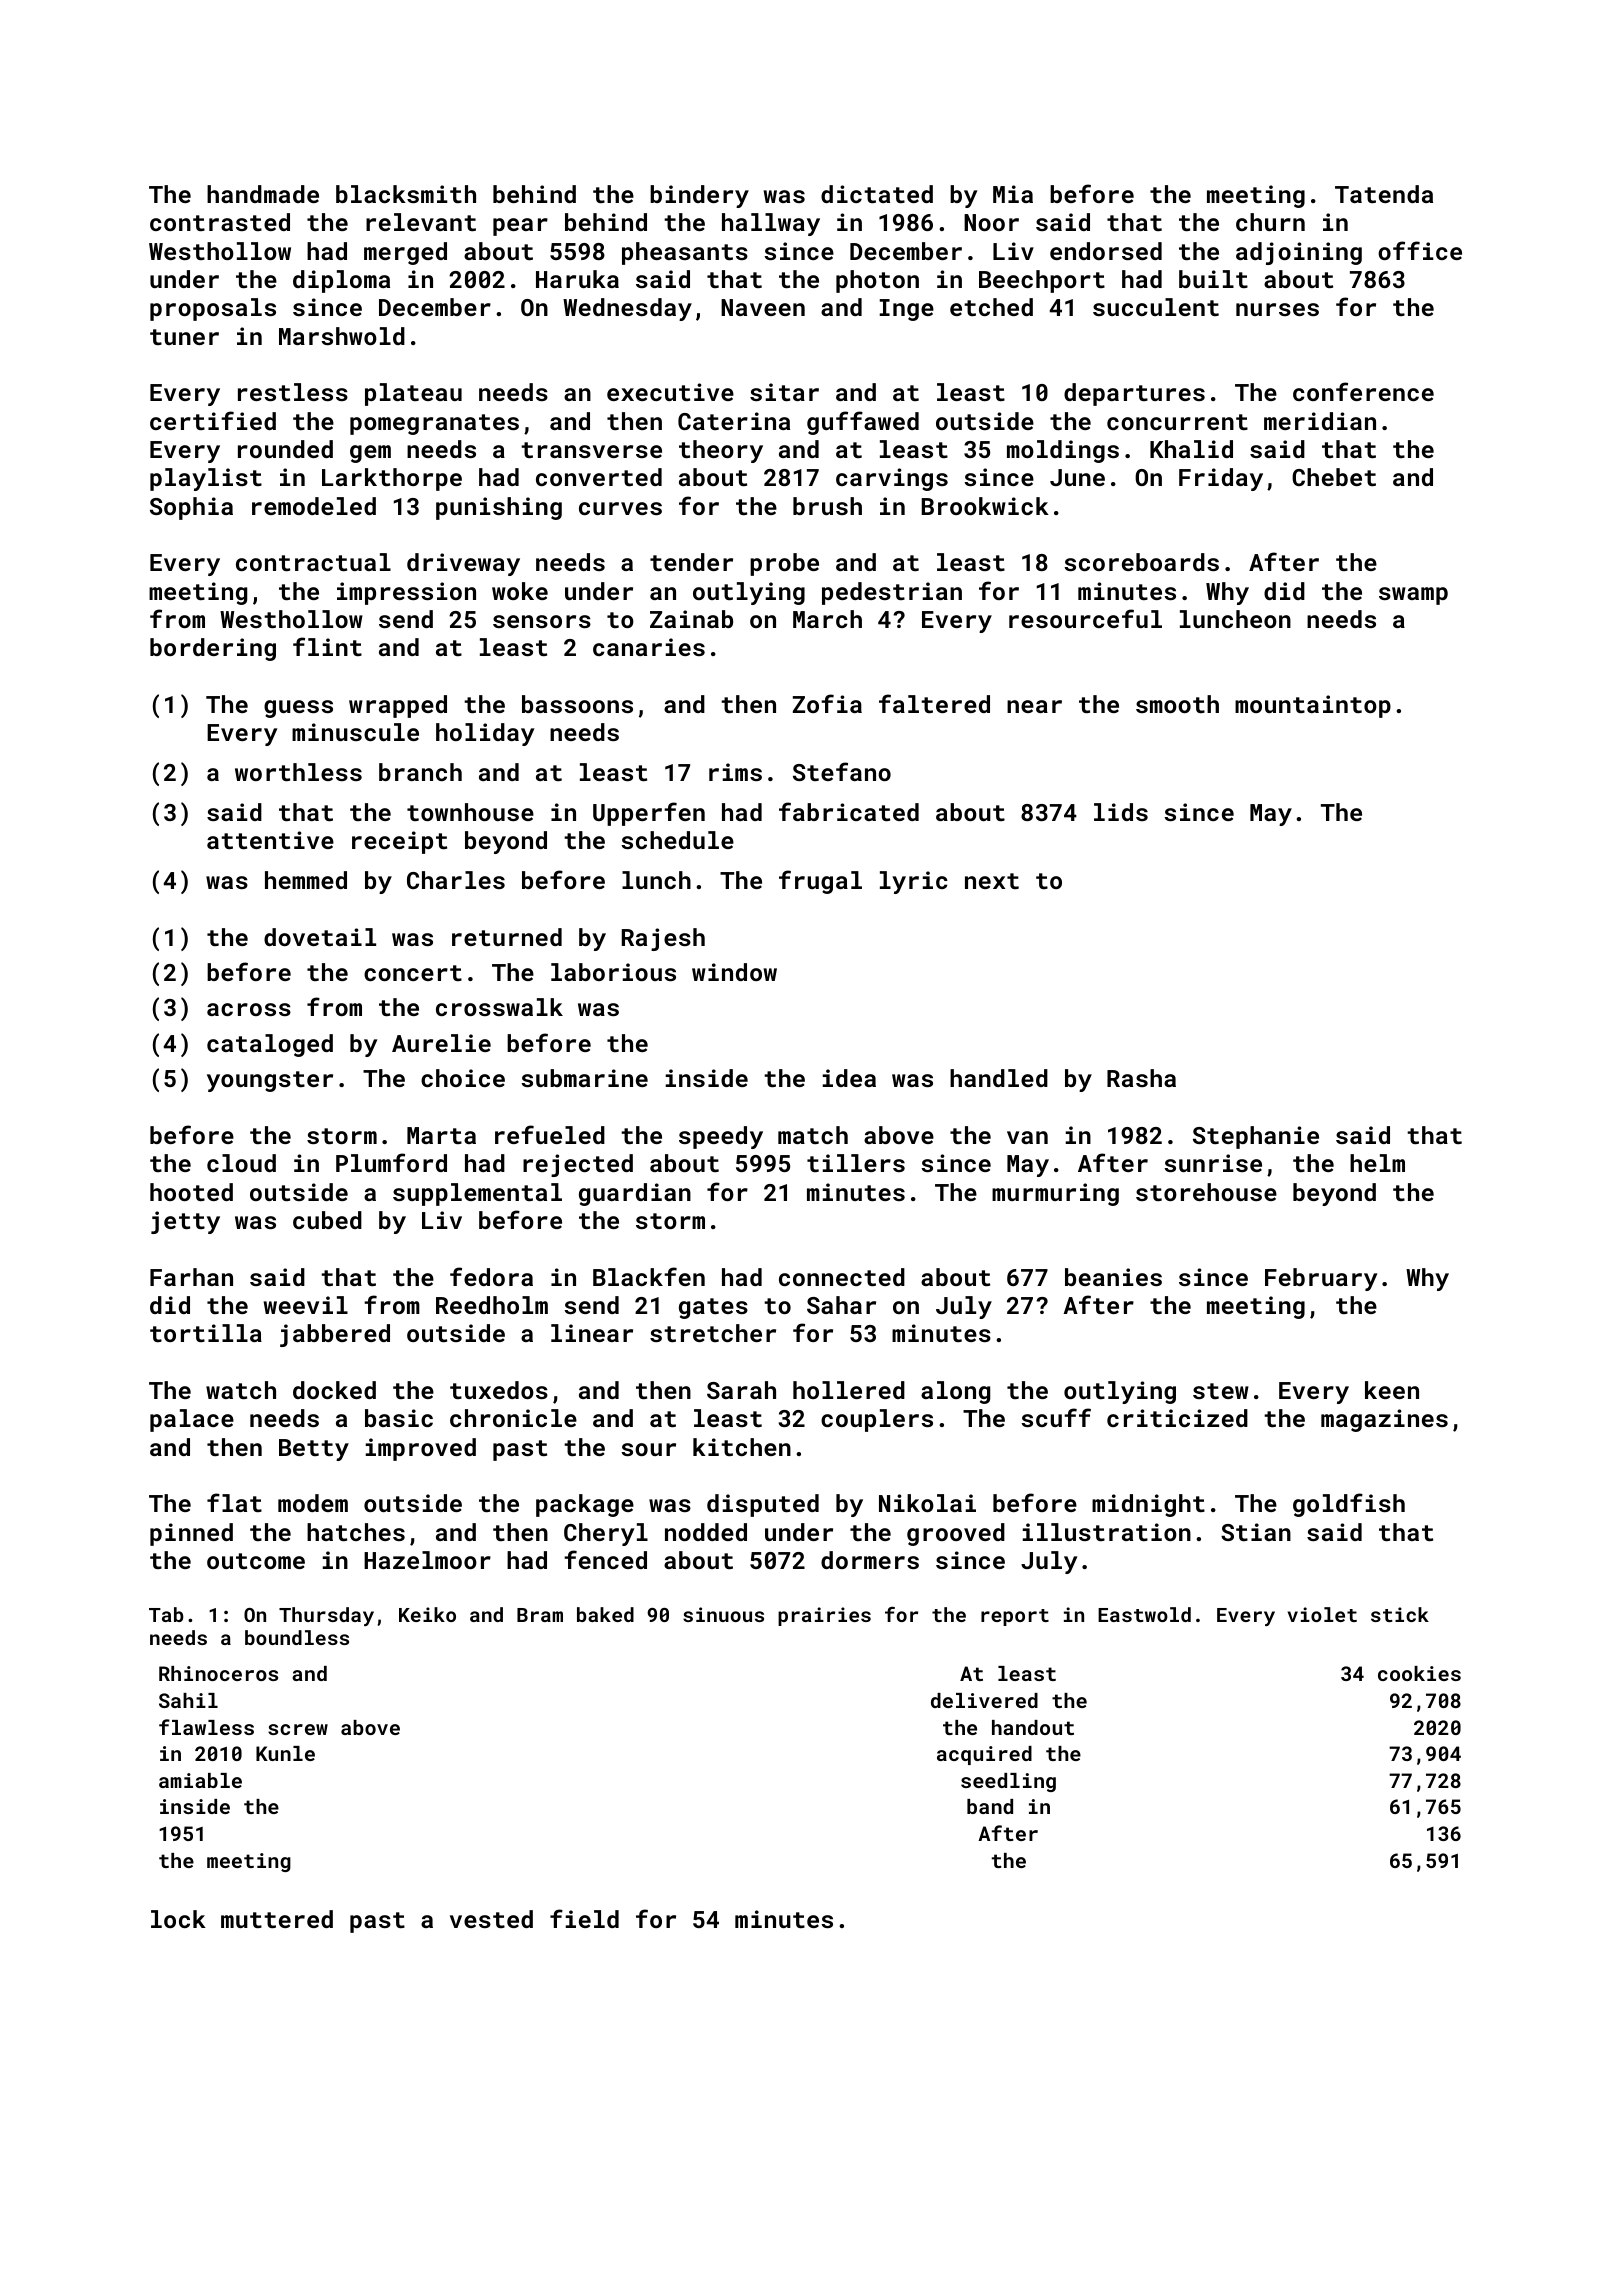 The image size is (1620, 2292). Describe the element at coordinates (213, 649) in the screenshot. I see `bordering` at that location.
